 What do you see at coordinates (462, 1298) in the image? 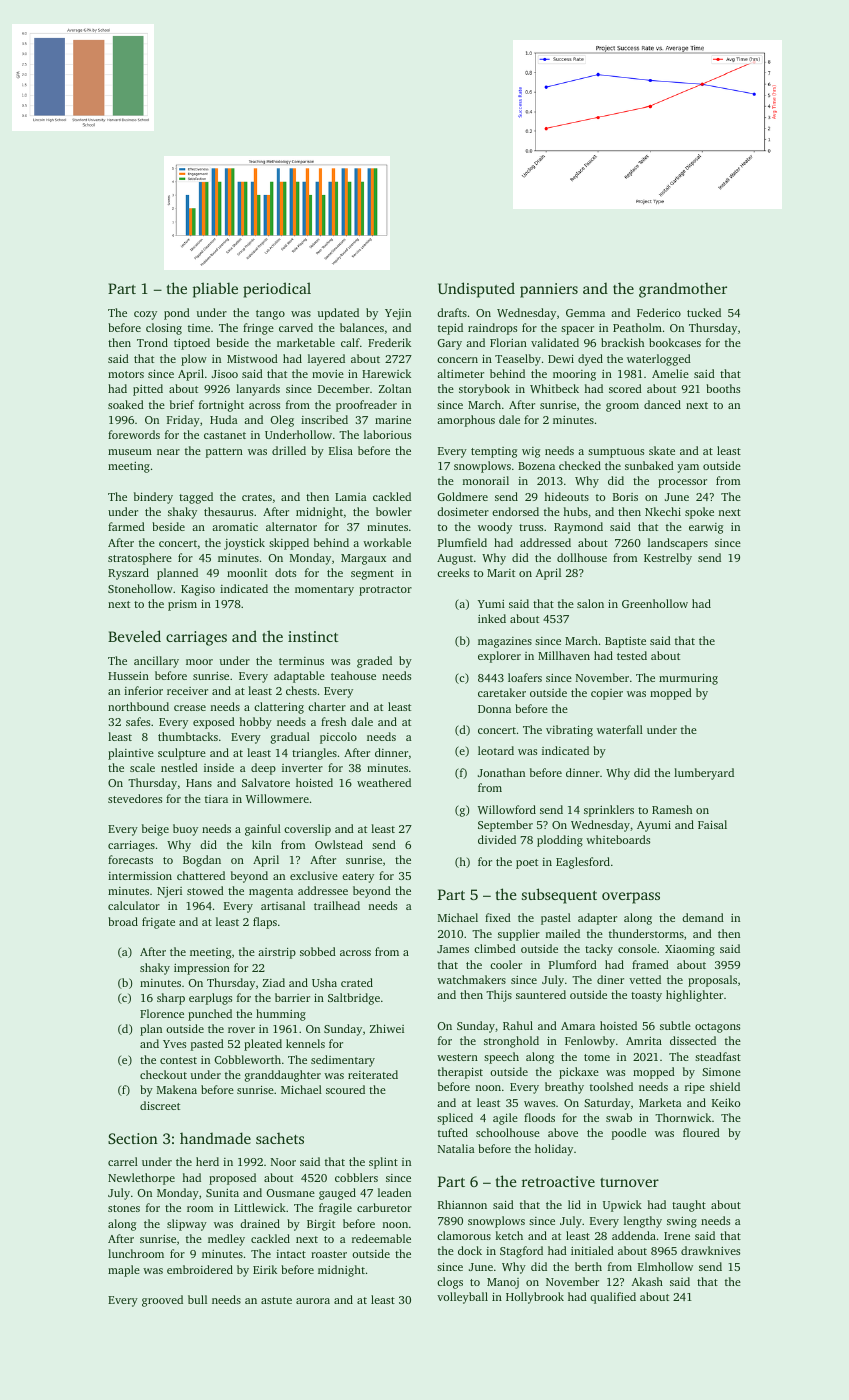
I see `volleyball` at bounding box center [462, 1298].
